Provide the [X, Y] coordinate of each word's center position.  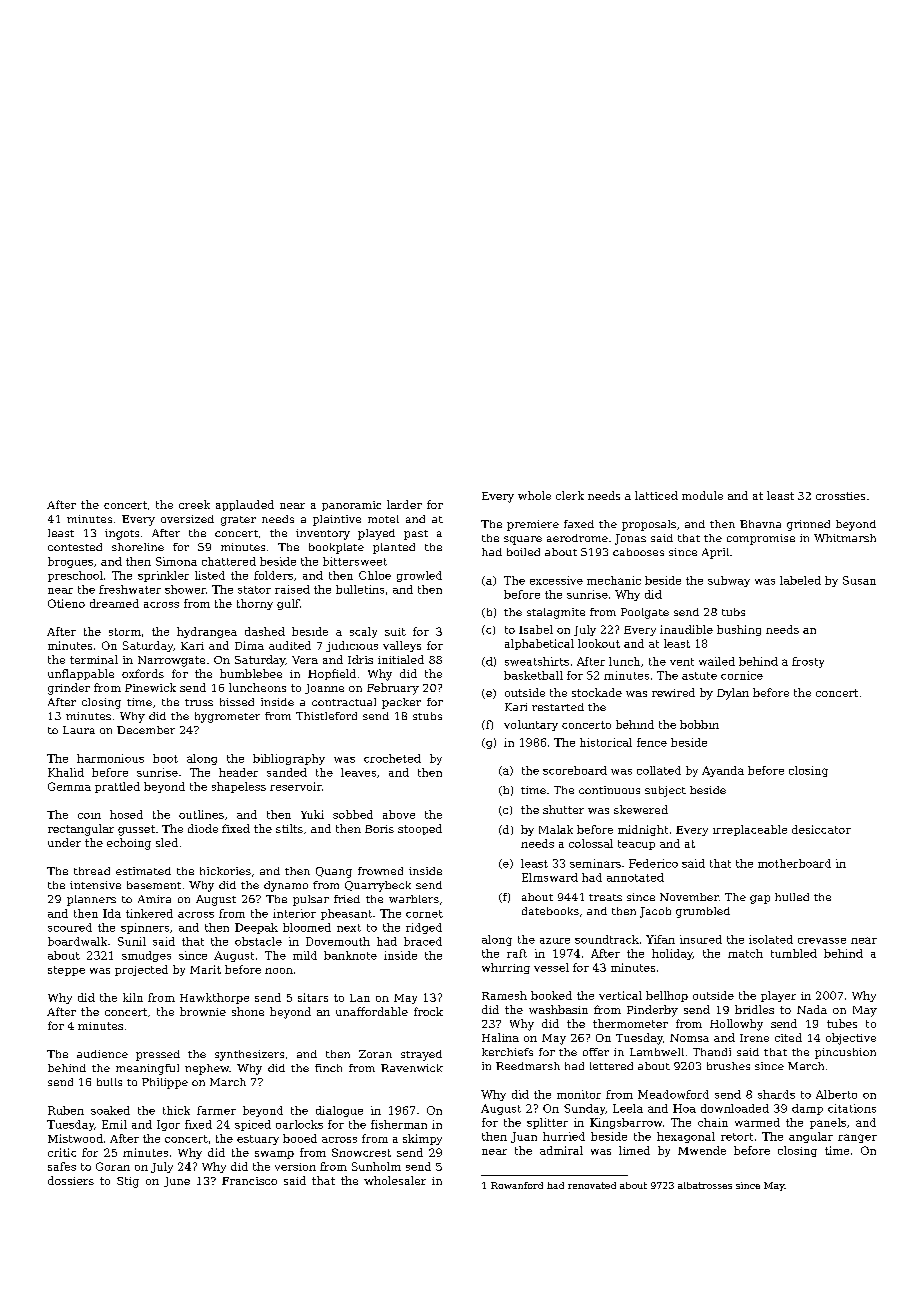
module [702, 495]
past [416, 535]
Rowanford [517, 1185]
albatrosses [705, 1185]
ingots [122, 534]
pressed [158, 1055]
